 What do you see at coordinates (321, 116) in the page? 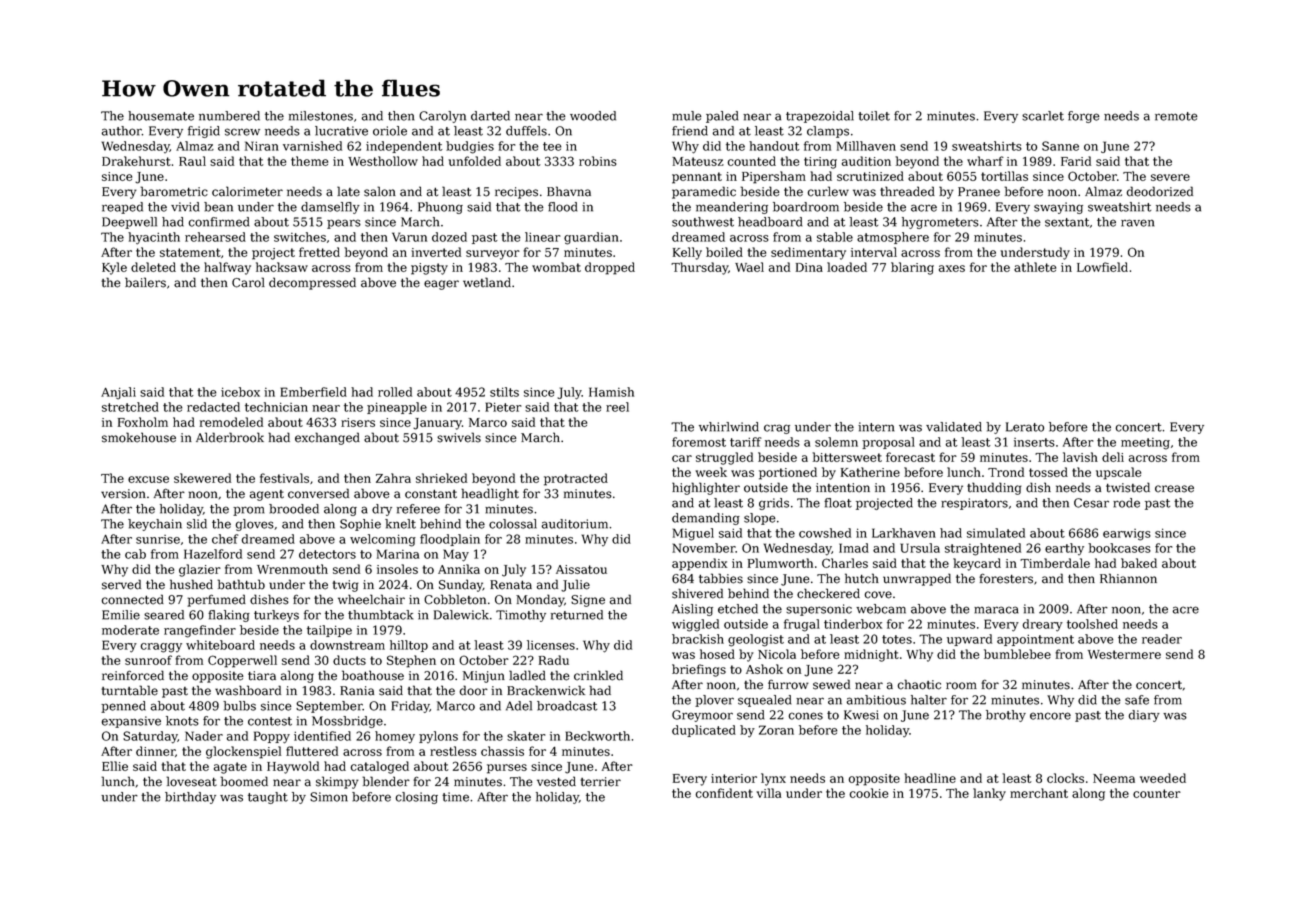
I see `milestones` at bounding box center [321, 116].
